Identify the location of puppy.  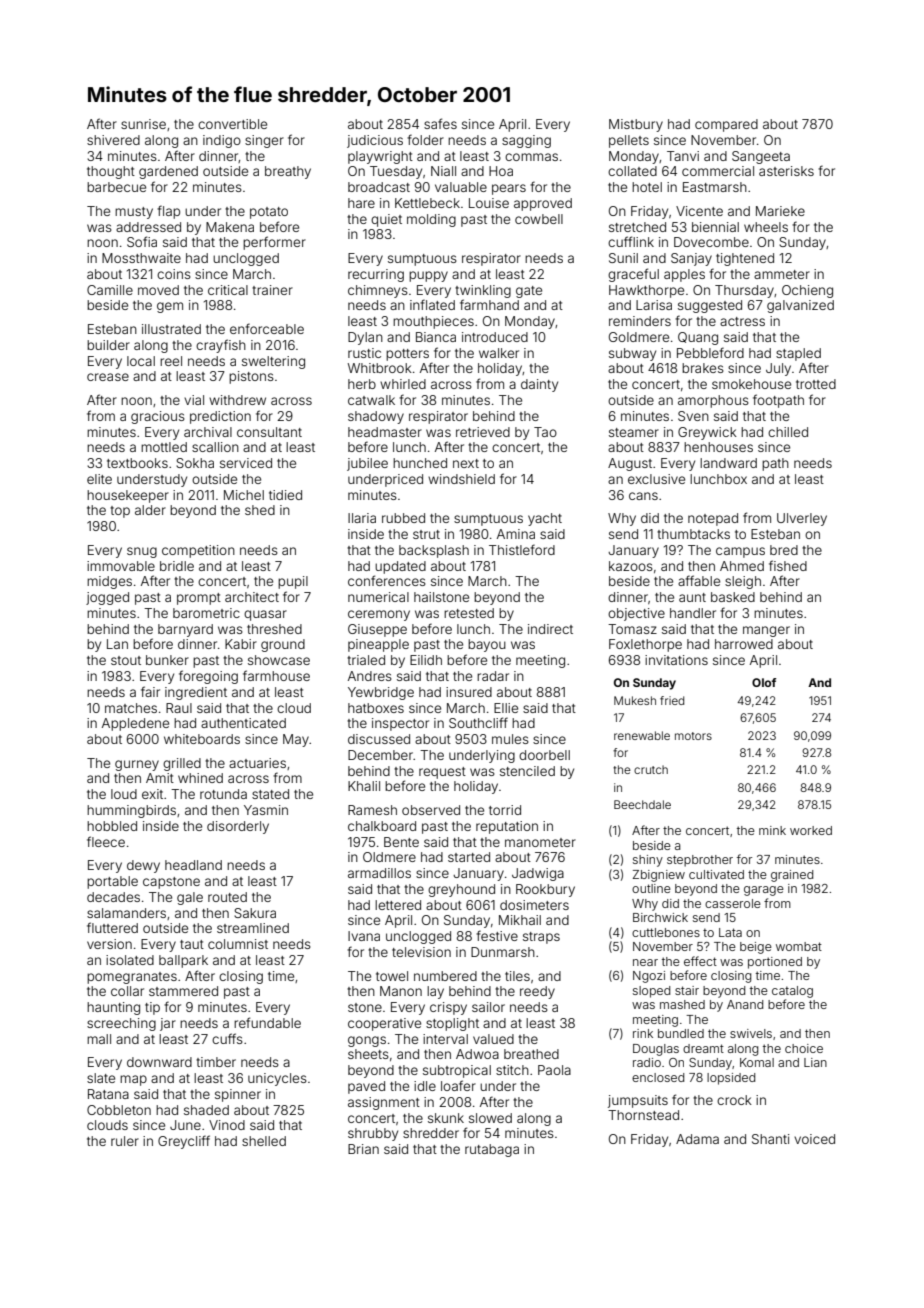
(428, 276).
